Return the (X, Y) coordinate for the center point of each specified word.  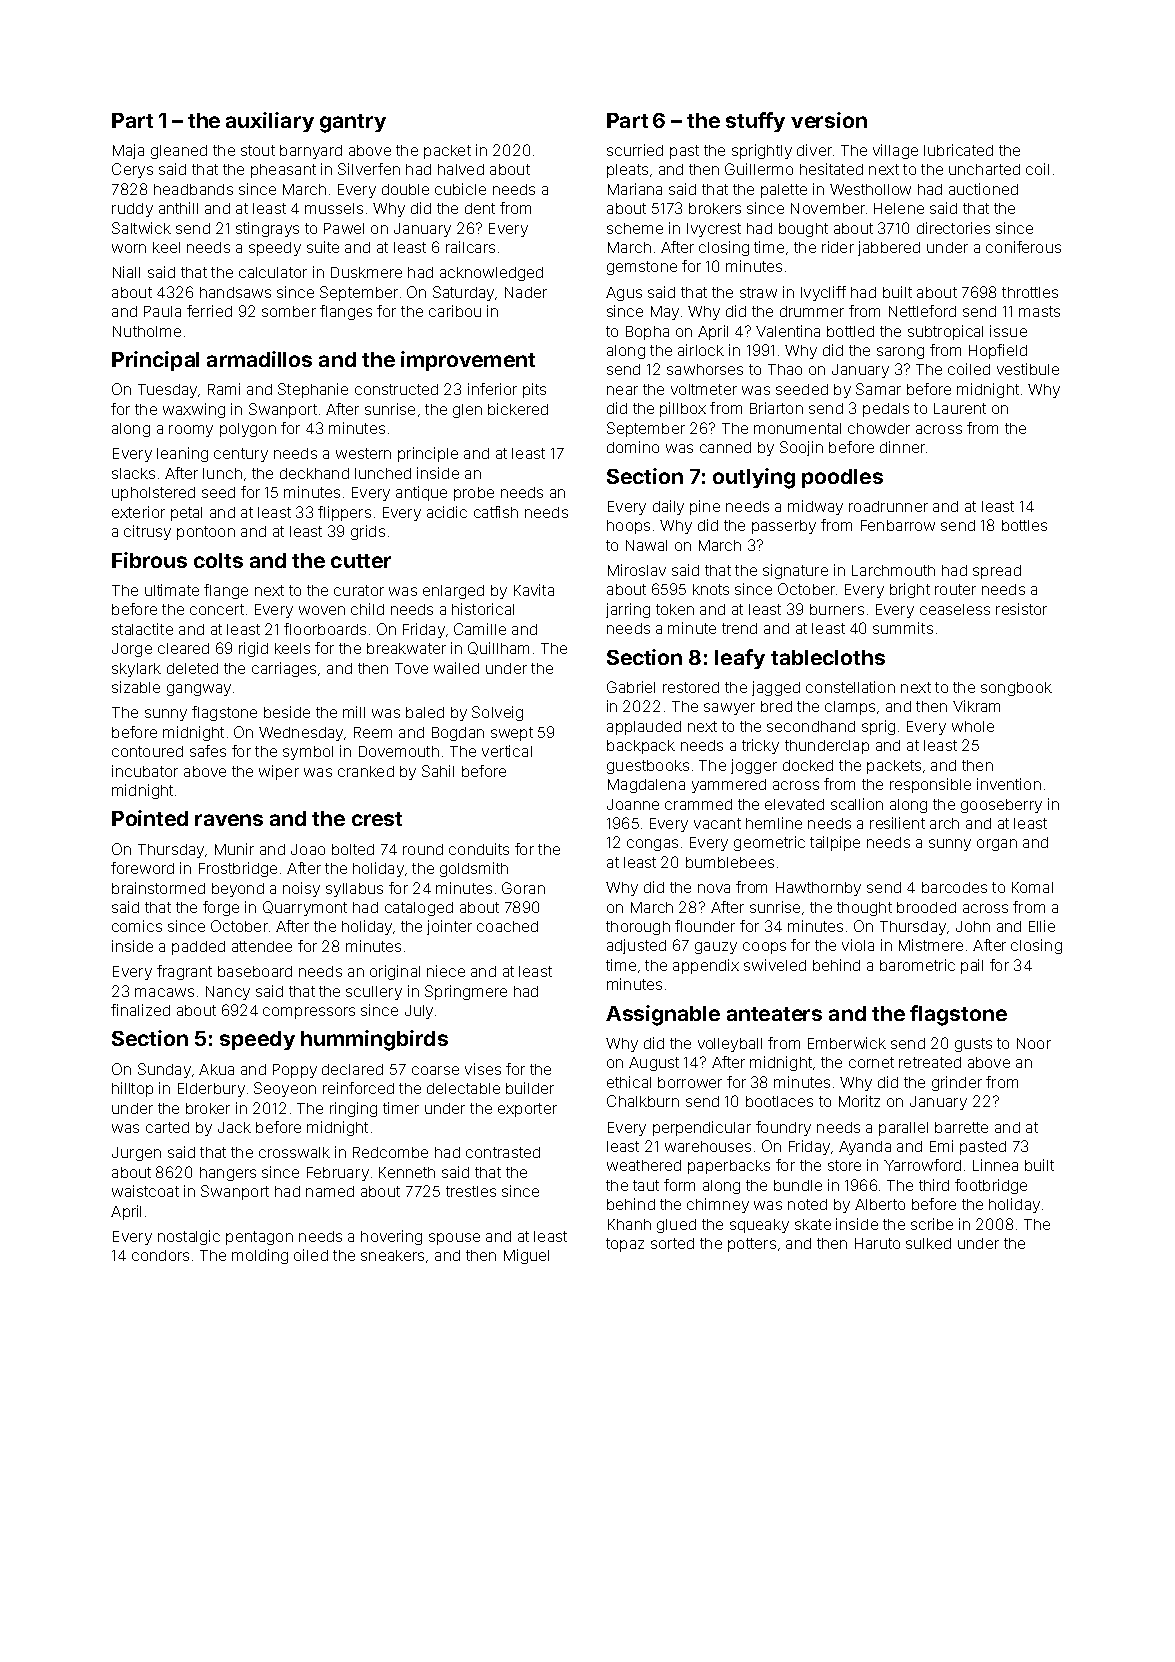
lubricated (958, 150)
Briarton (776, 408)
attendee (262, 946)
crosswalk (294, 1152)
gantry (353, 123)
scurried (635, 150)
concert (217, 609)
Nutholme (147, 331)
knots (711, 589)
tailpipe (835, 843)
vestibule (1028, 369)
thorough (638, 928)
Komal (1032, 887)
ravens (229, 820)
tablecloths (828, 657)
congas (652, 845)
